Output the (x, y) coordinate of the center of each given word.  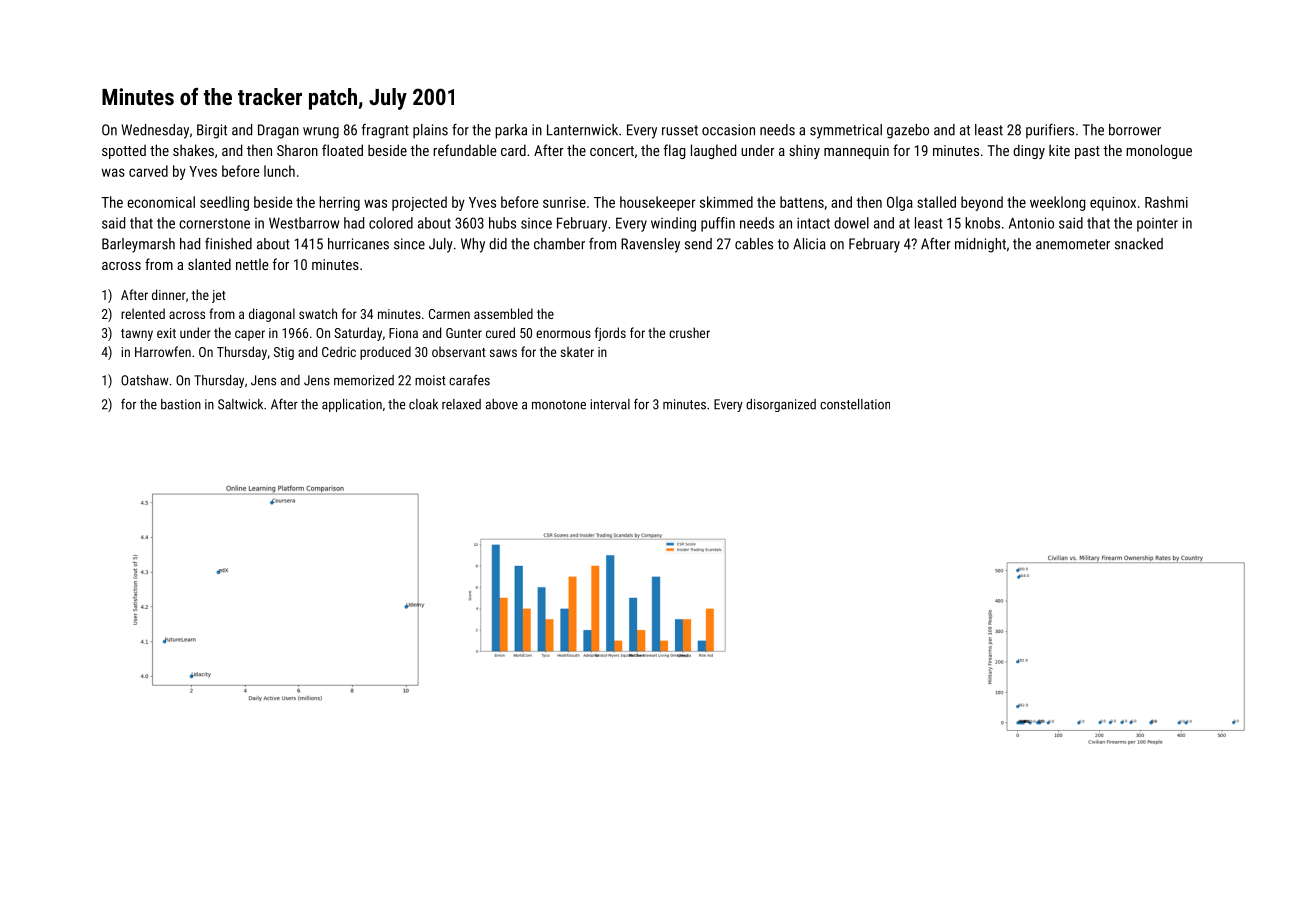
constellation (855, 404)
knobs (982, 223)
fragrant (385, 131)
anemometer (1073, 244)
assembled (503, 313)
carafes (469, 380)
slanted (209, 264)
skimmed (726, 202)
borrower (1135, 130)
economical (161, 202)
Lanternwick (582, 130)
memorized (364, 380)
